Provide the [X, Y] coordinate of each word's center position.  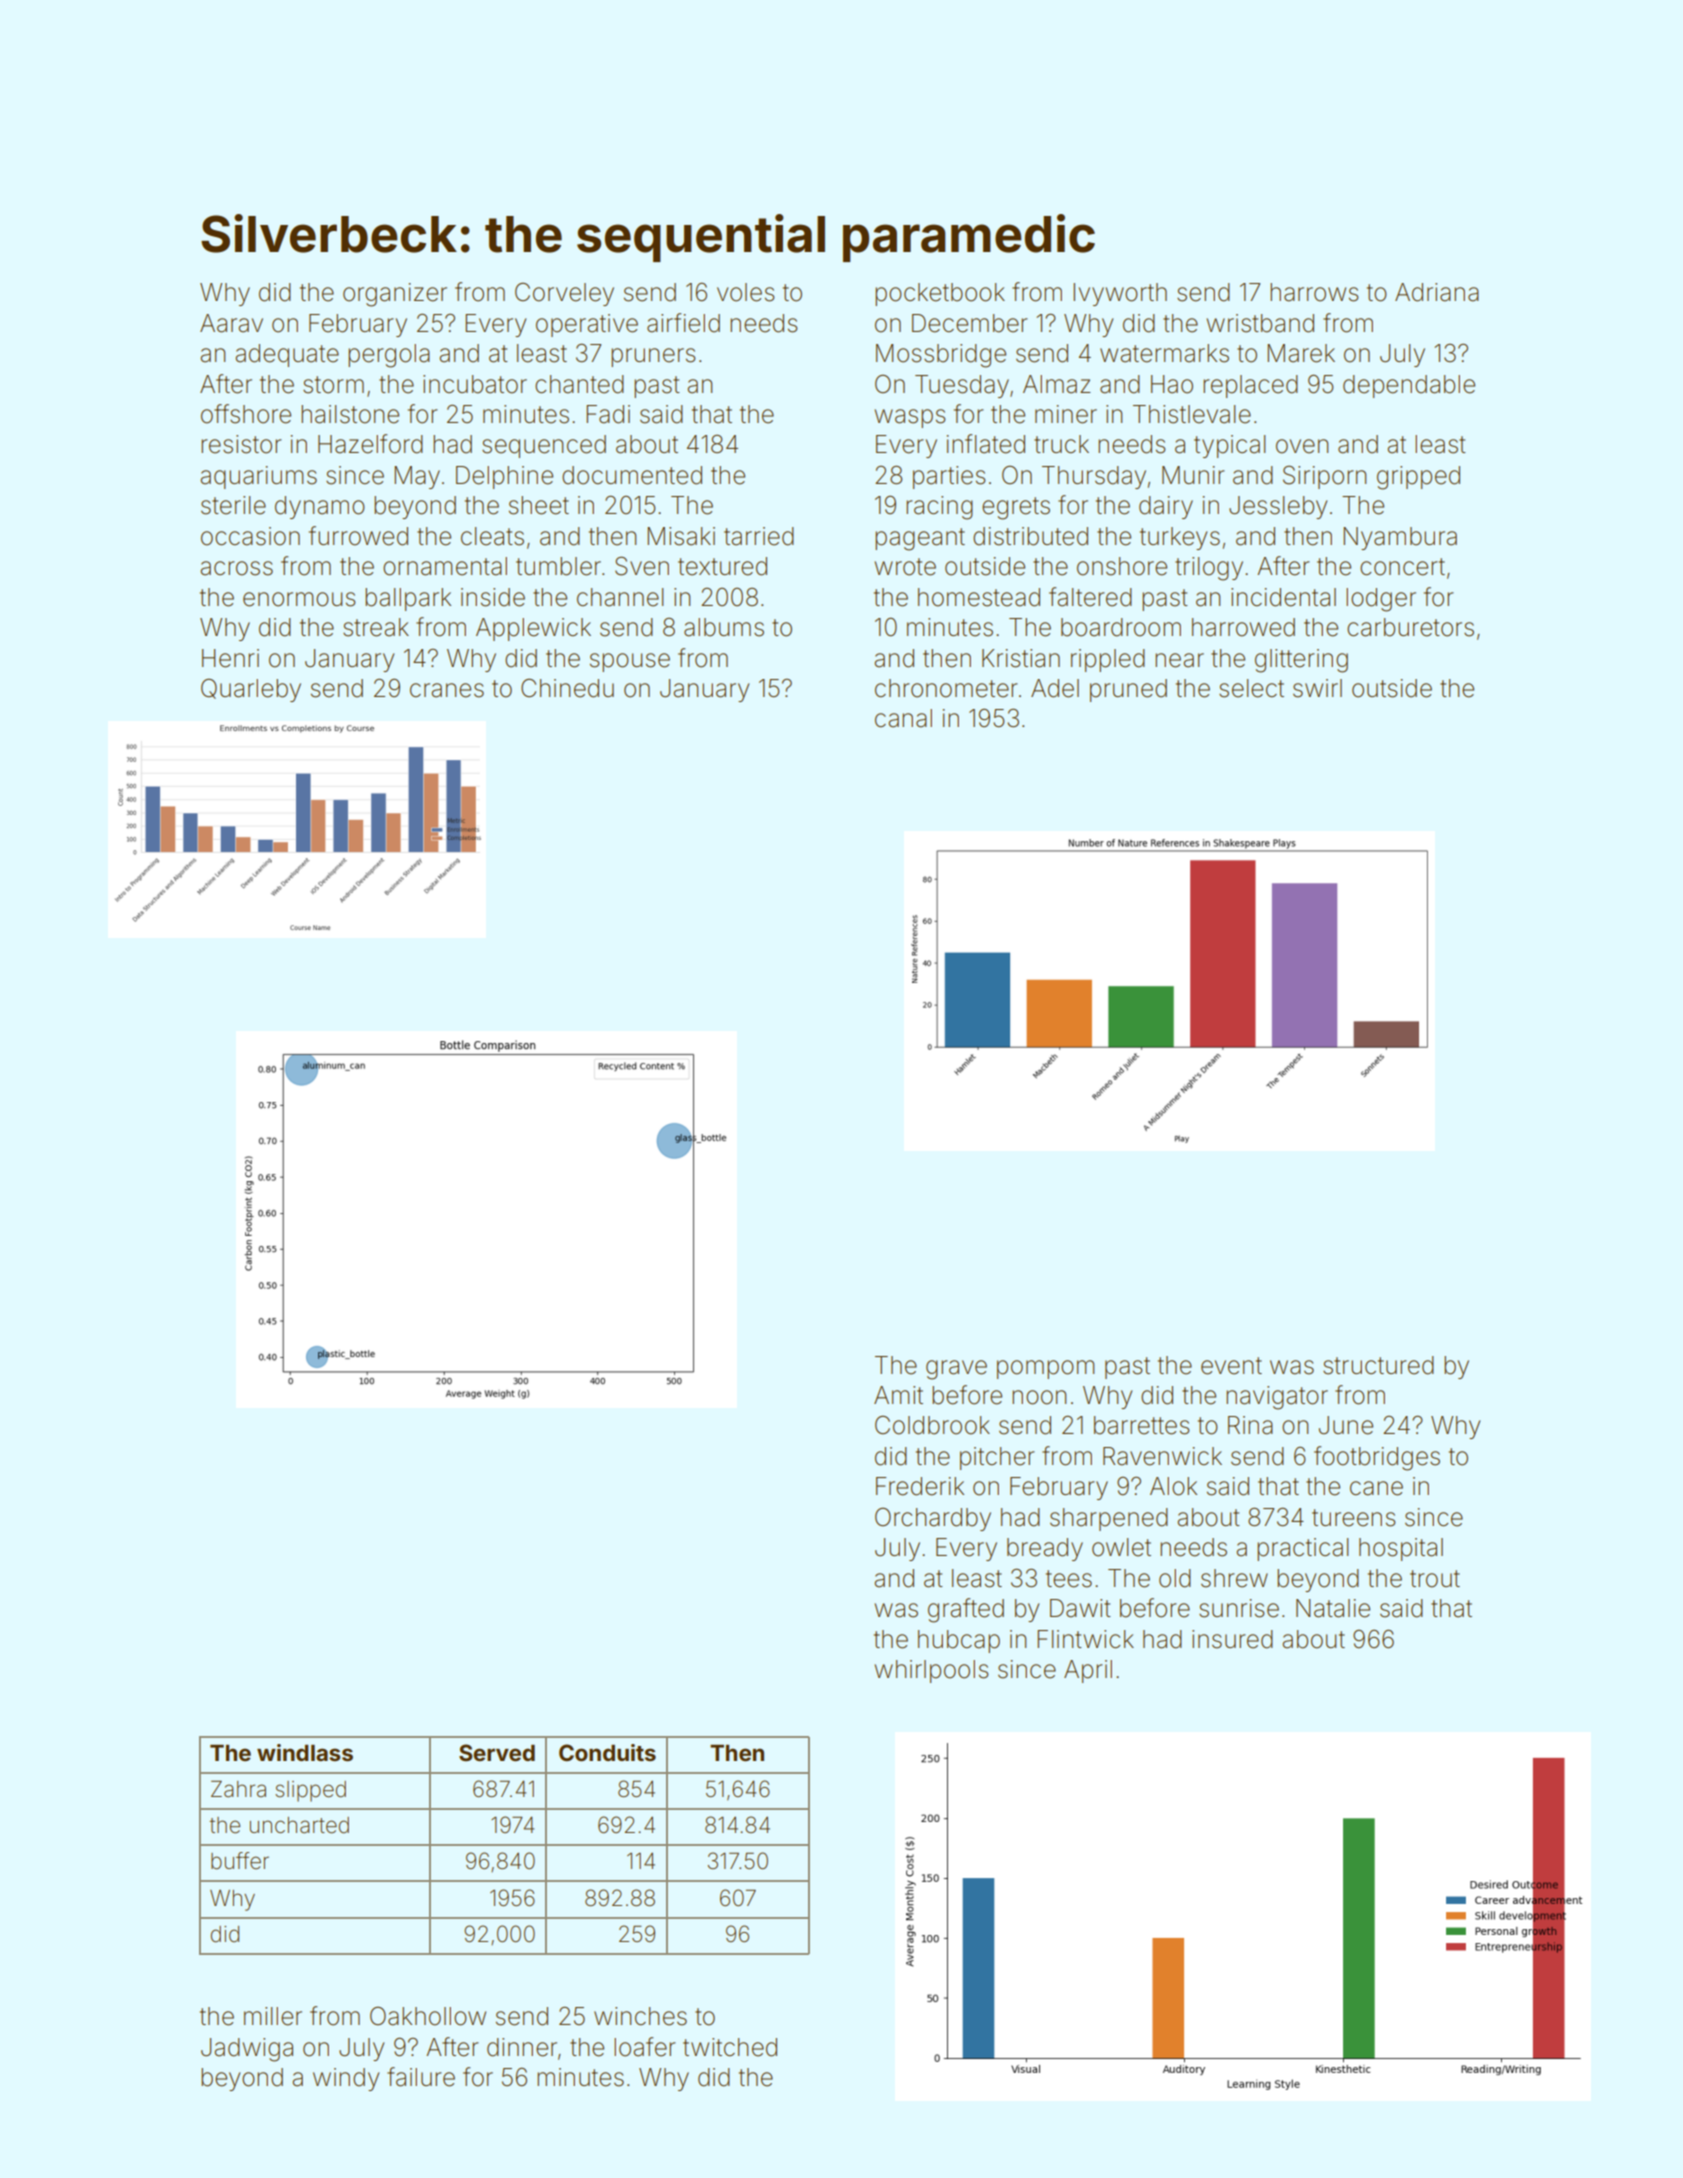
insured [1232, 1639]
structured [1378, 1365]
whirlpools [932, 1671]
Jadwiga [247, 2050]
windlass [305, 1752]
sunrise [1239, 1608]
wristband [1260, 323]
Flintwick [1085, 1639]
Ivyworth [1120, 294]
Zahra [238, 1789]
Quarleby [251, 690]
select [1251, 688]
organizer [395, 295]
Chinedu [567, 688]
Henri [230, 658]
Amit [898, 1395]
